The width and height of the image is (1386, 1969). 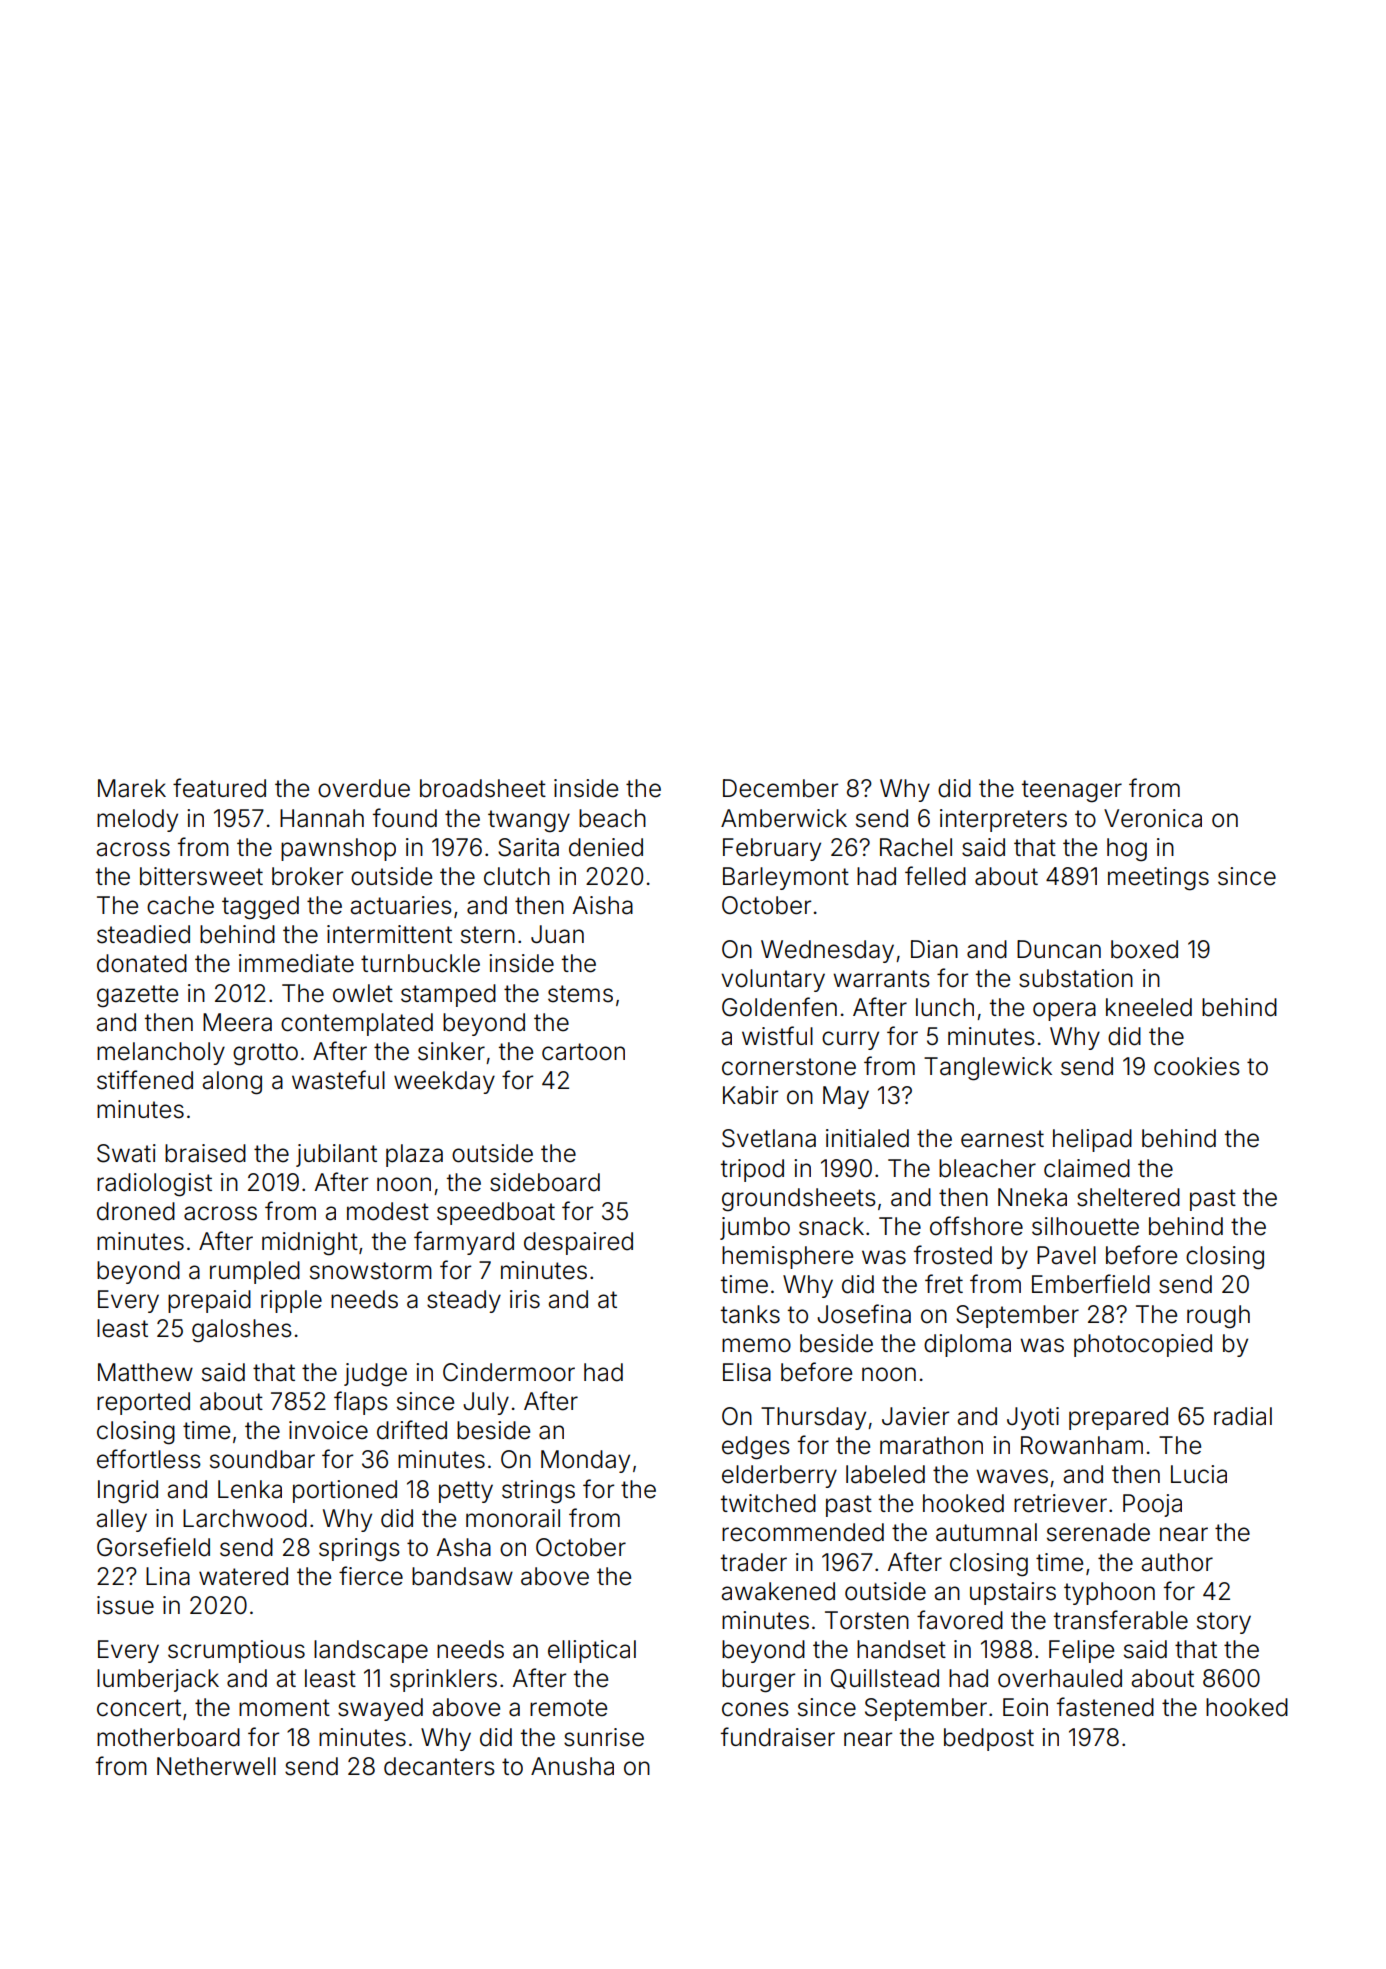 What do you see at coordinates (915, 1416) in the image?
I see `Javier` at bounding box center [915, 1416].
